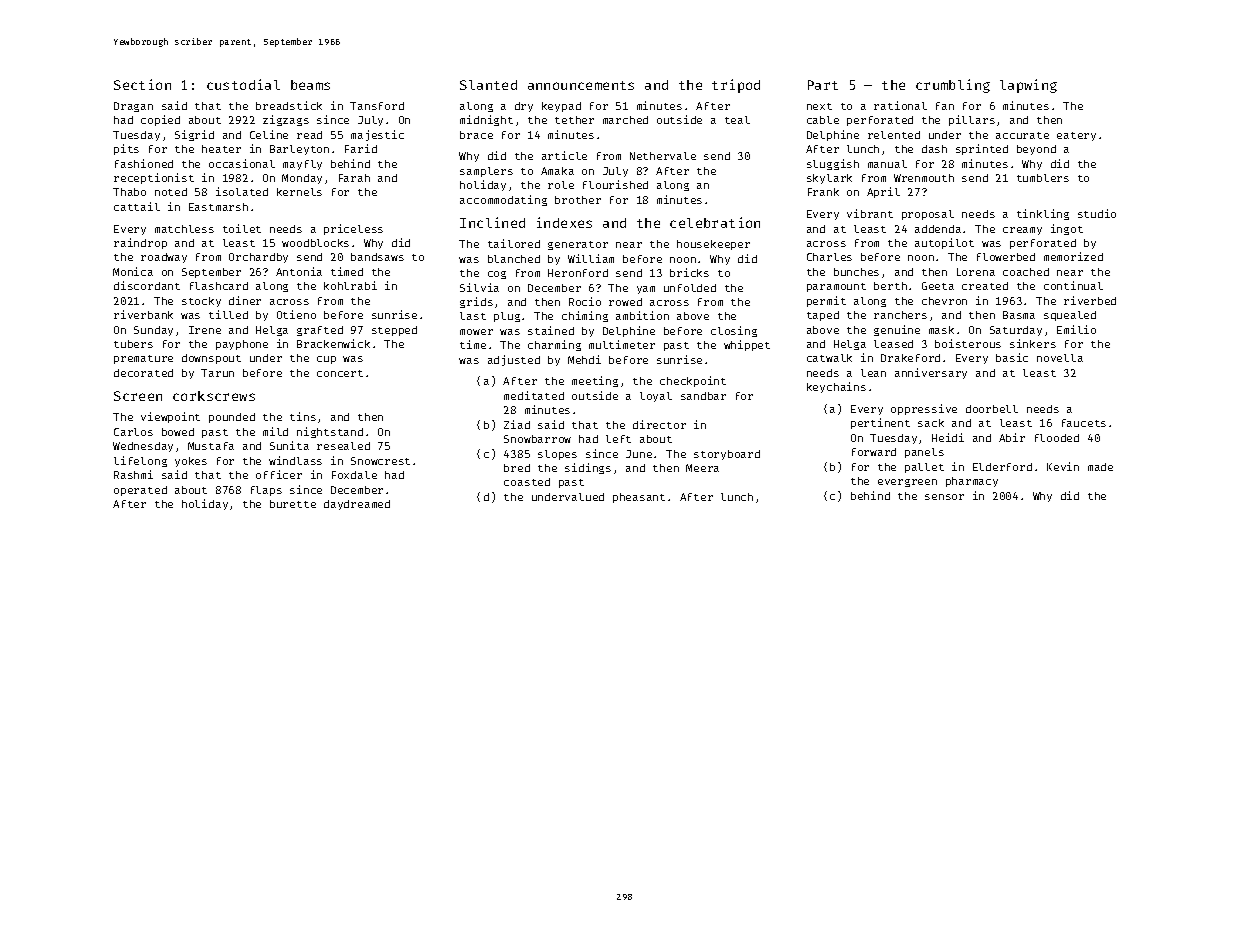  What do you see at coordinates (833, 164) in the document?
I see `sluggish` at bounding box center [833, 164].
